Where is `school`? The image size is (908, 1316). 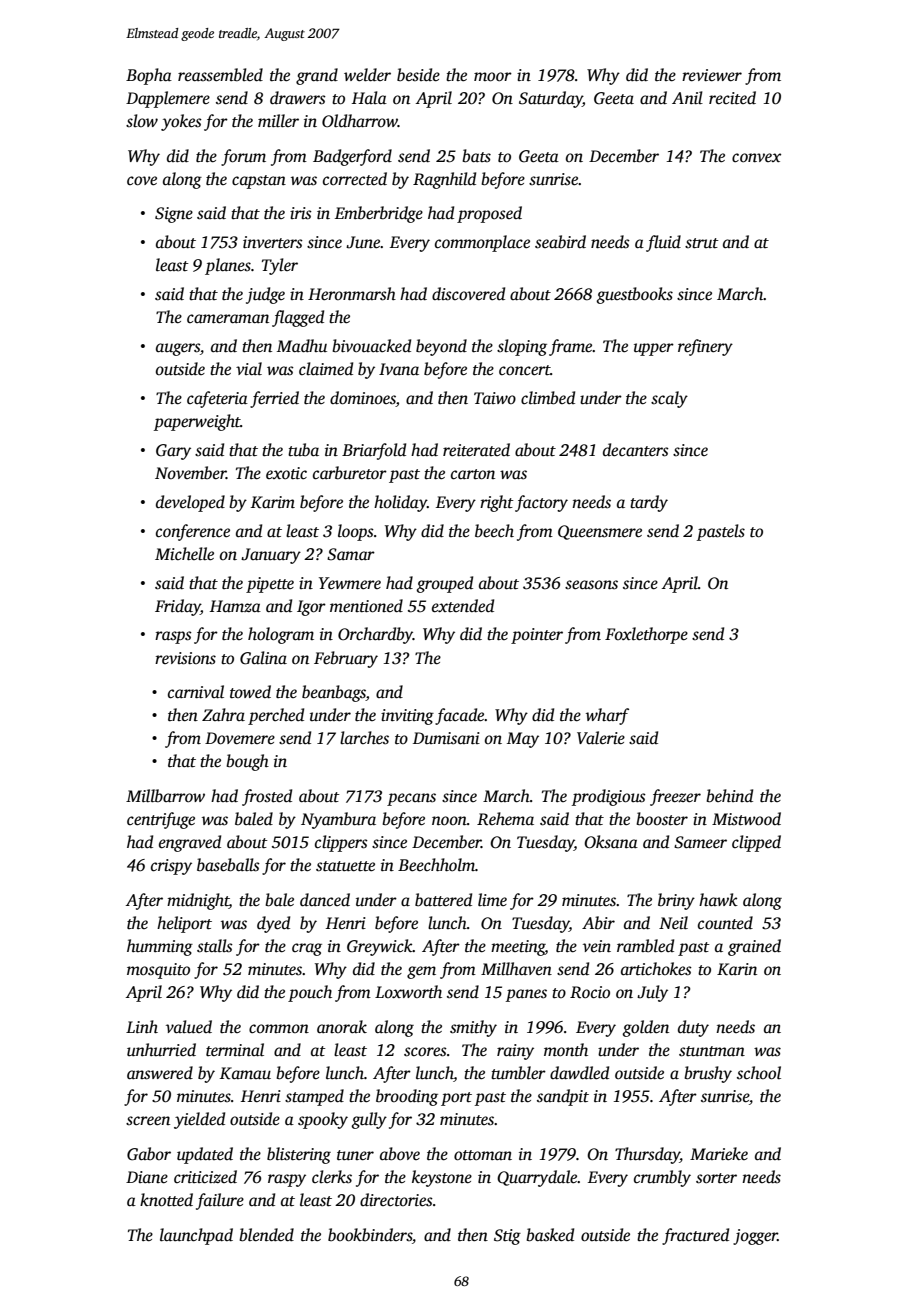
school is located at coordinates (759, 1073).
